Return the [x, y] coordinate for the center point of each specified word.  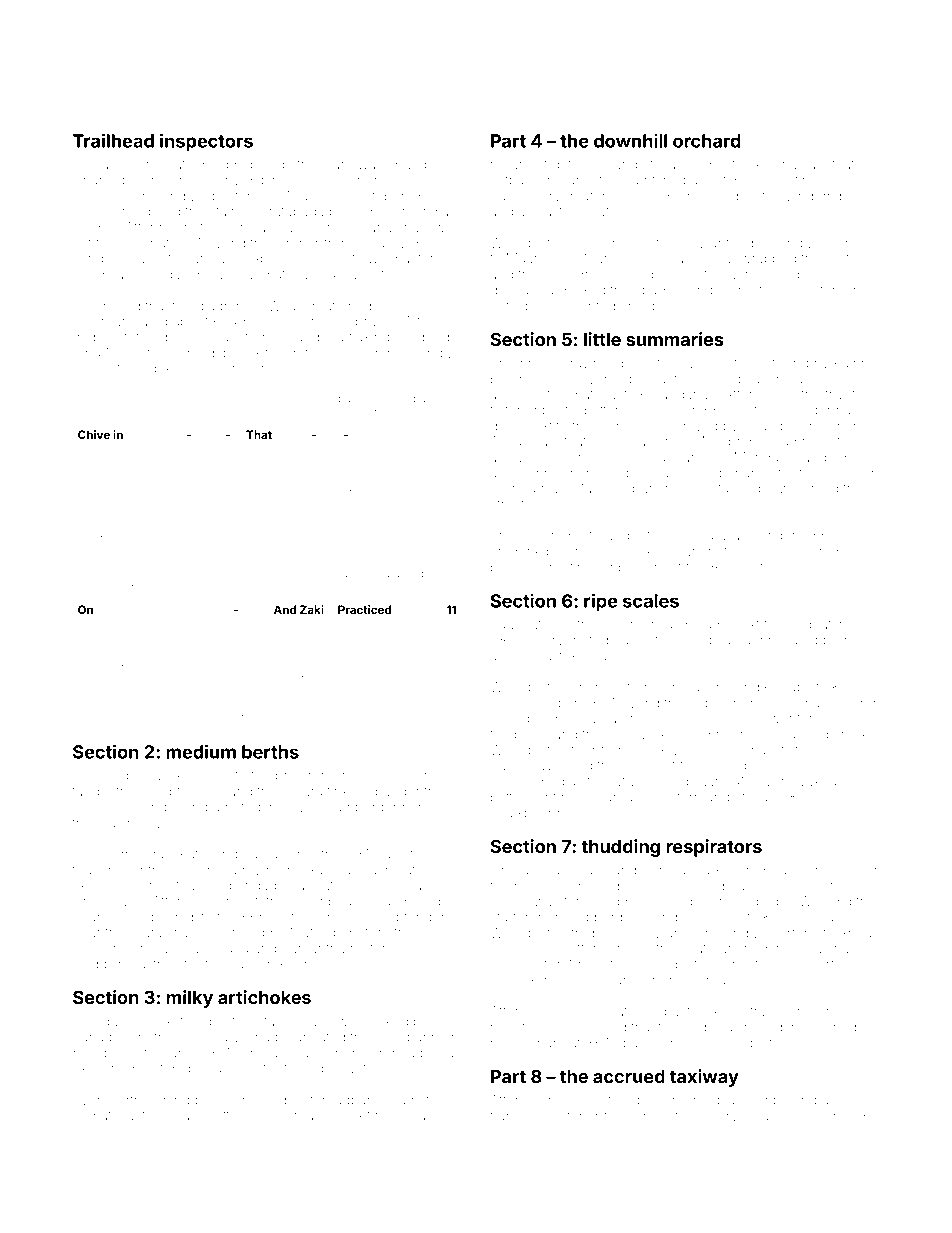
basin [91, 505]
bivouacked [163, 775]
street [507, 505]
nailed [840, 718]
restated [515, 1043]
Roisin [92, 305]
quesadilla [522, 291]
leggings [538, 720]
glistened [827, 291]
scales [651, 601]
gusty [120, 1024]
